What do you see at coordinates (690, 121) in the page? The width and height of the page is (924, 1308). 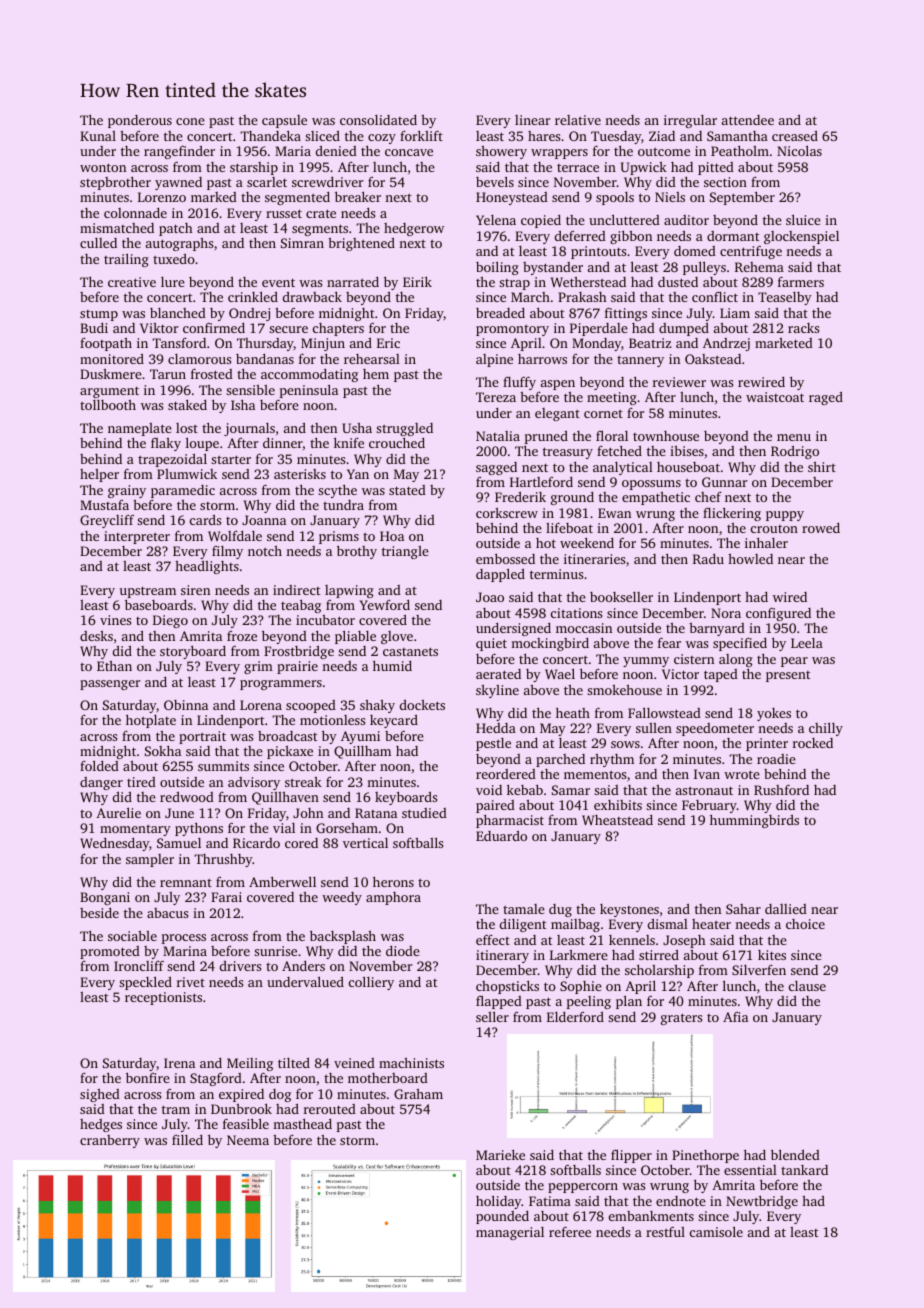 I see `irregular` at bounding box center [690, 121].
